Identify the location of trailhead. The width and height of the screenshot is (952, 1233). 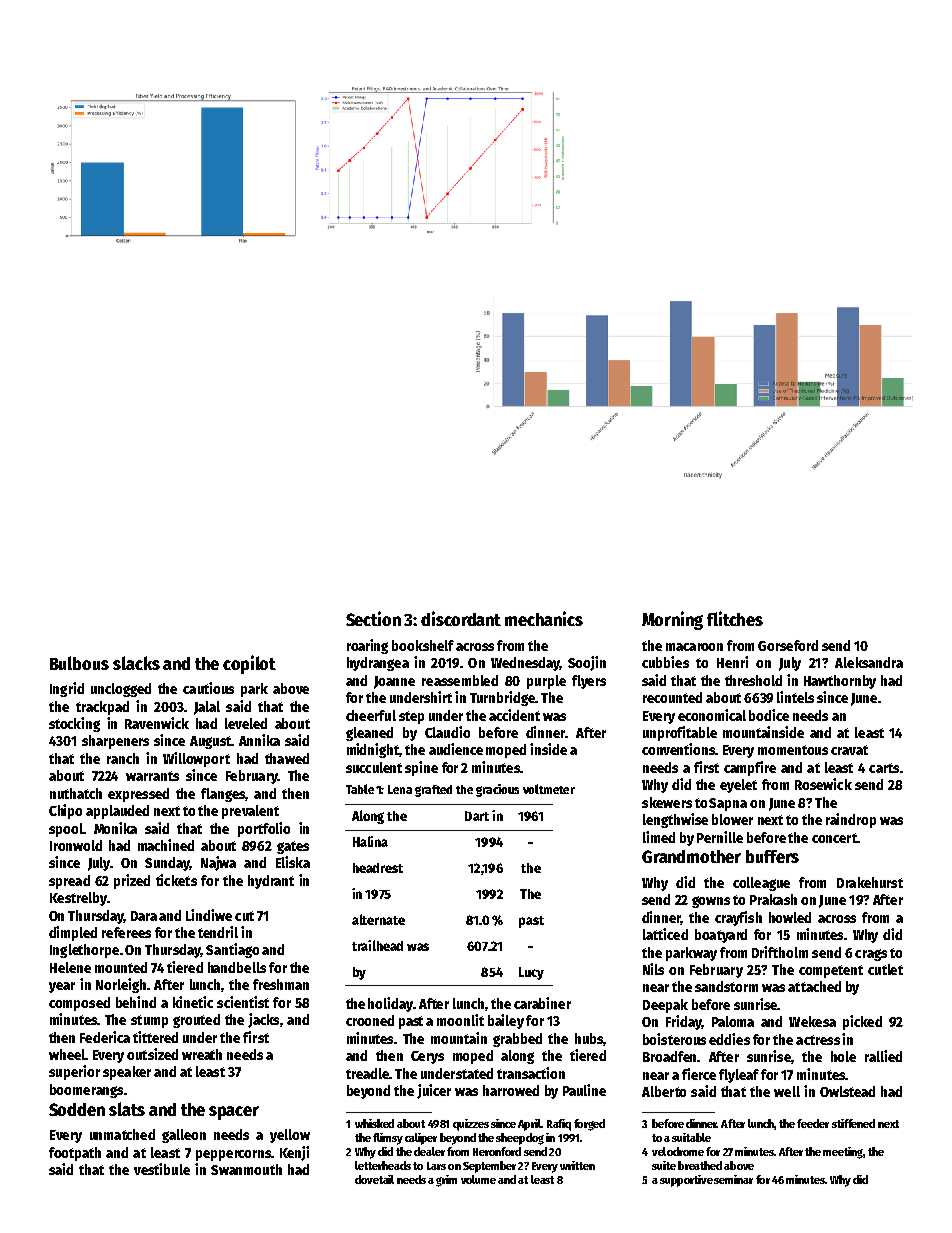
(377, 945).
